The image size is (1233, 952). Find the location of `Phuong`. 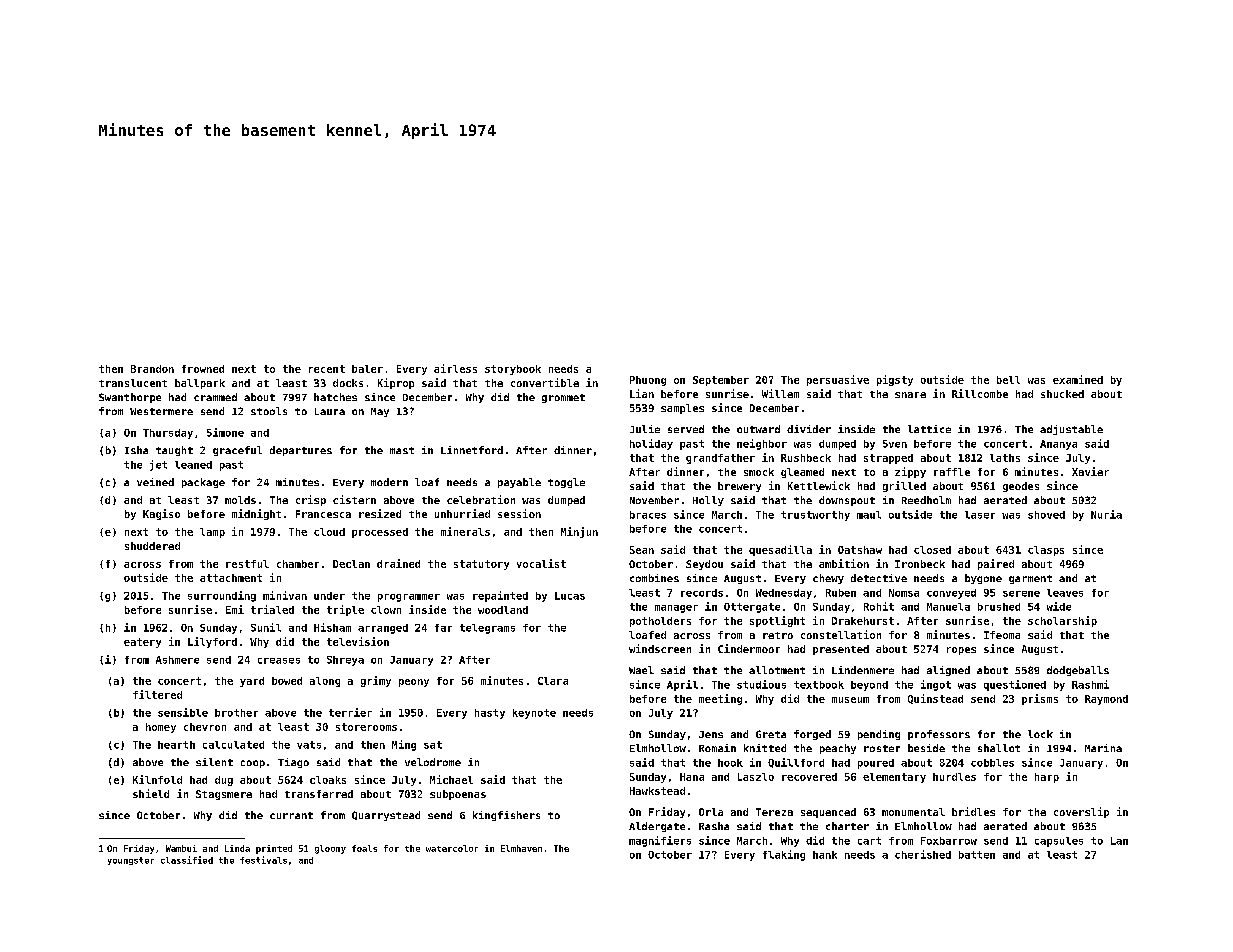

Phuong is located at coordinates (648, 381).
